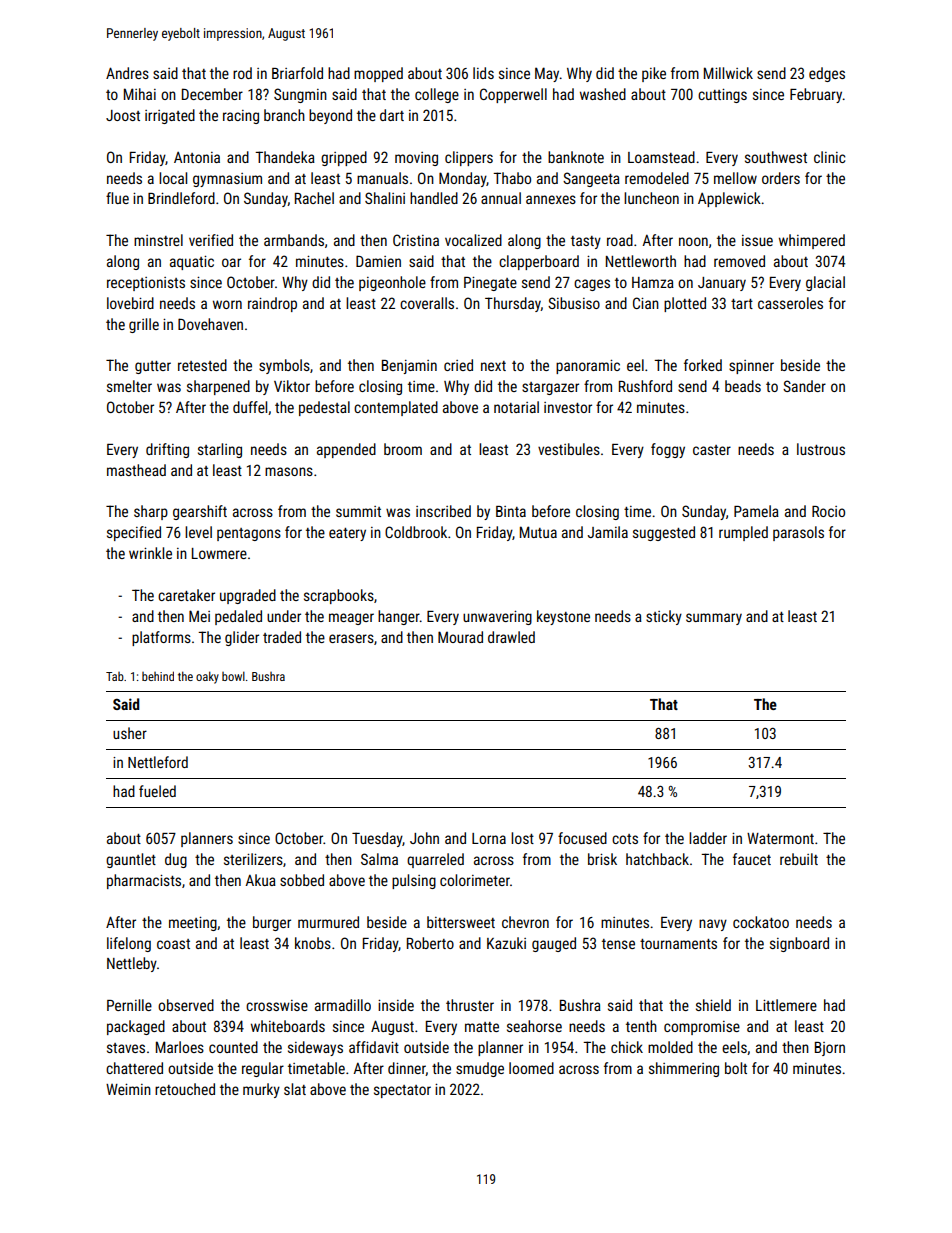  Describe the element at coordinates (430, 943) in the page. I see `Roberto` at that location.
